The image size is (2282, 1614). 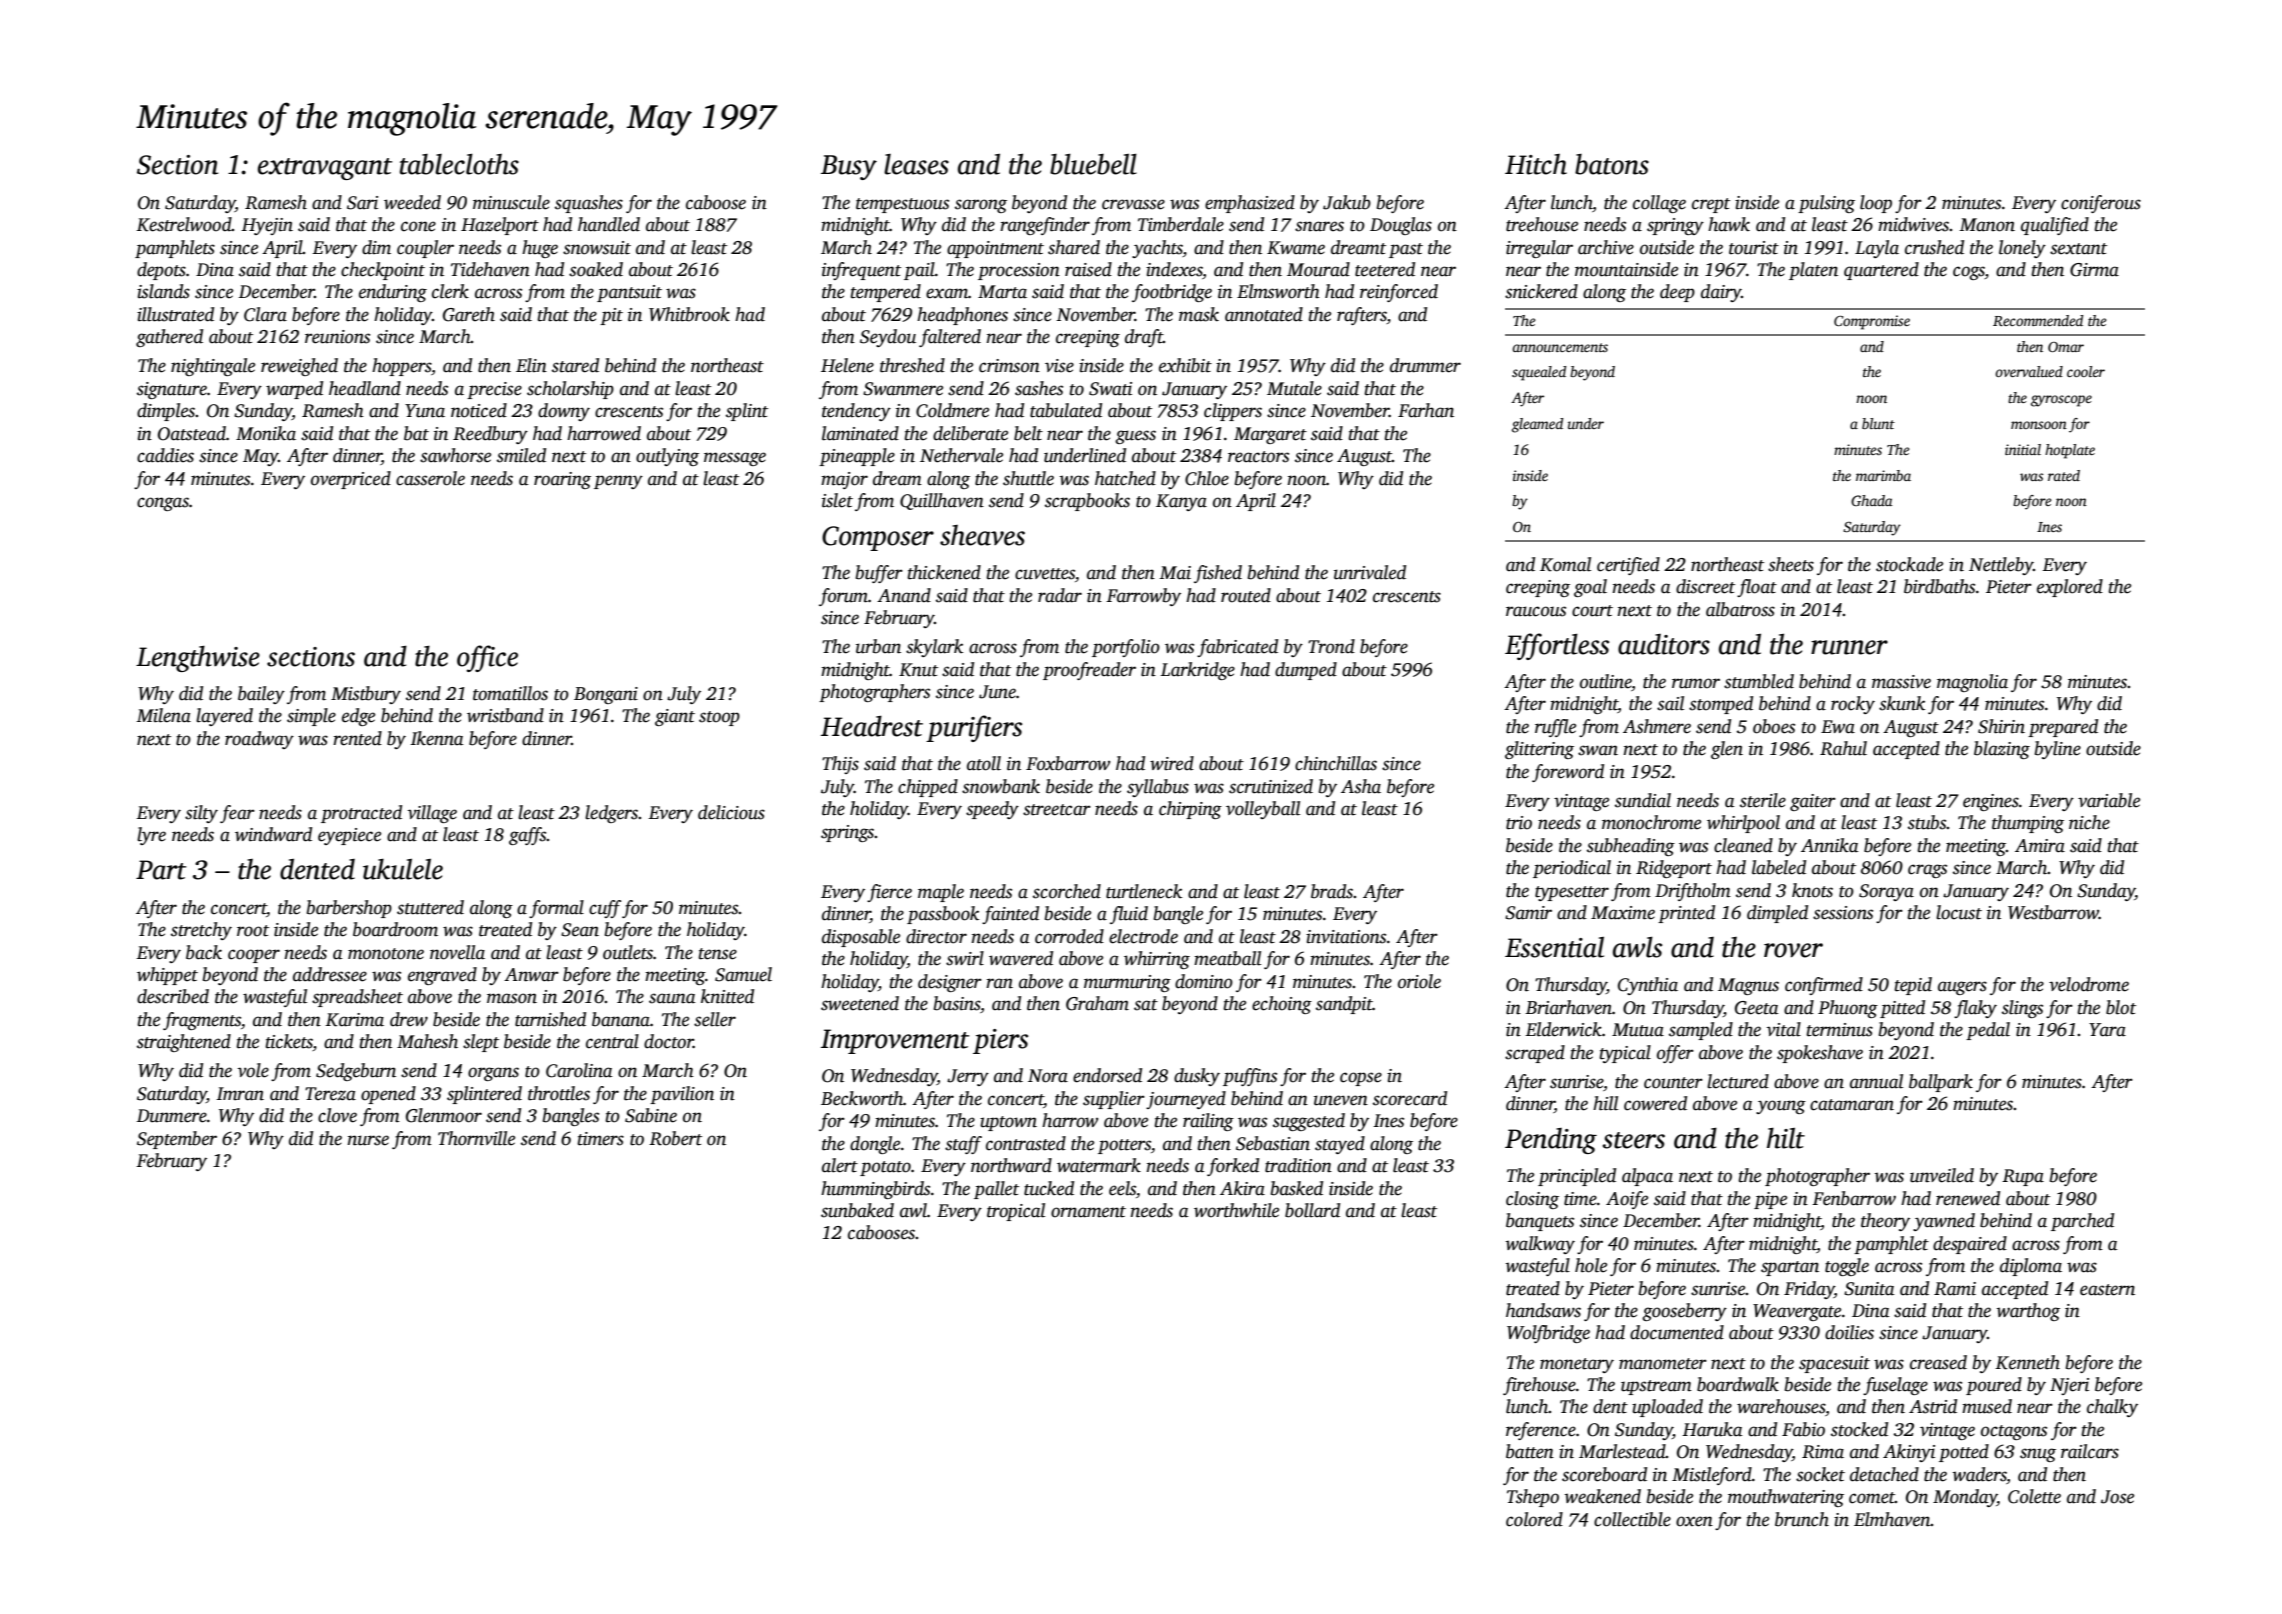 I want to click on Hyejin, so click(x=267, y=226).
